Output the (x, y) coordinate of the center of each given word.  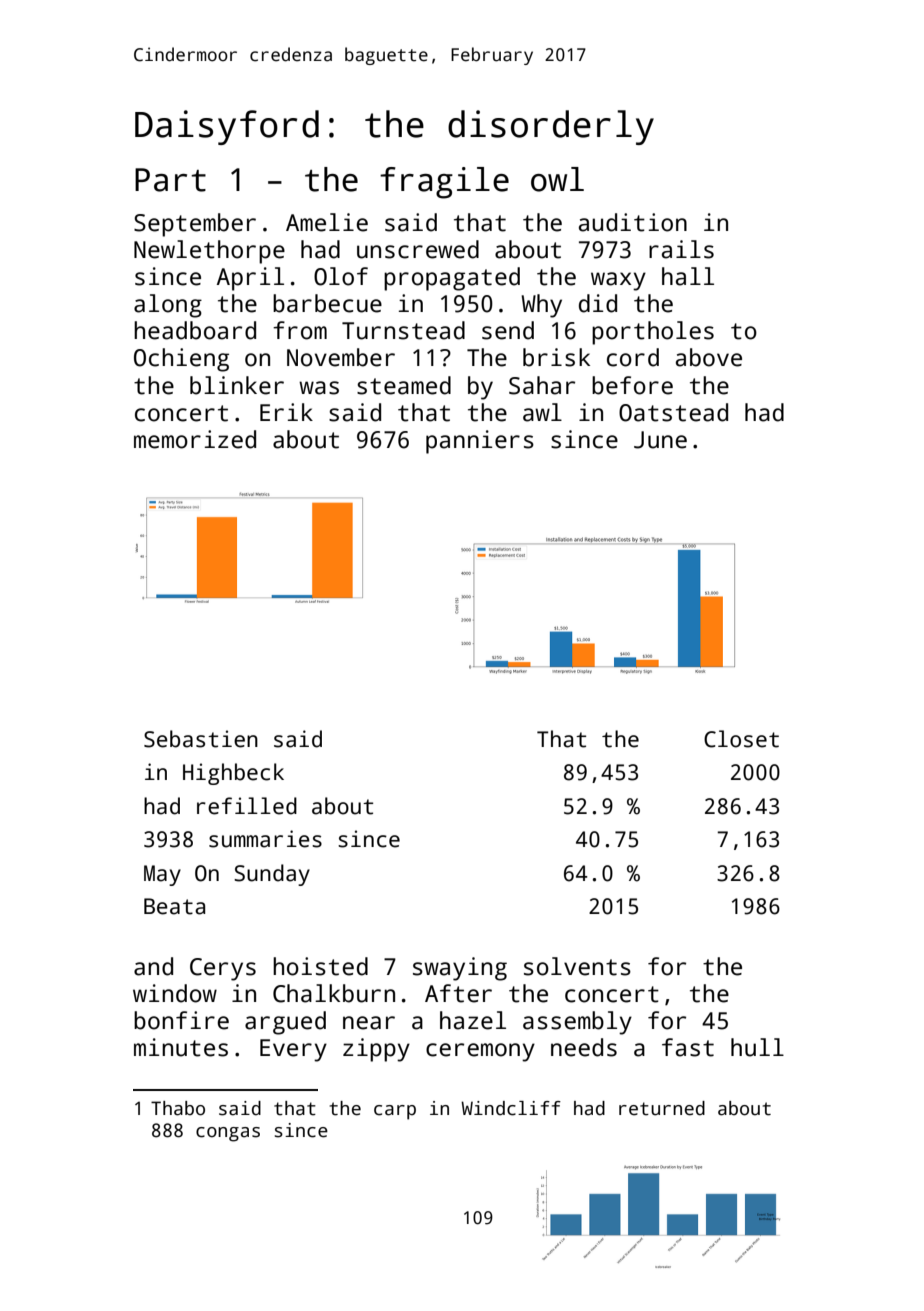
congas (228, 1134)
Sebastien (201, 739)
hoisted (320, 966)
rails (681, 249)
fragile (444, 183)
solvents (577, 966)
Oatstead (673, 412)
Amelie (327, 222)
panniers (480, 442)
